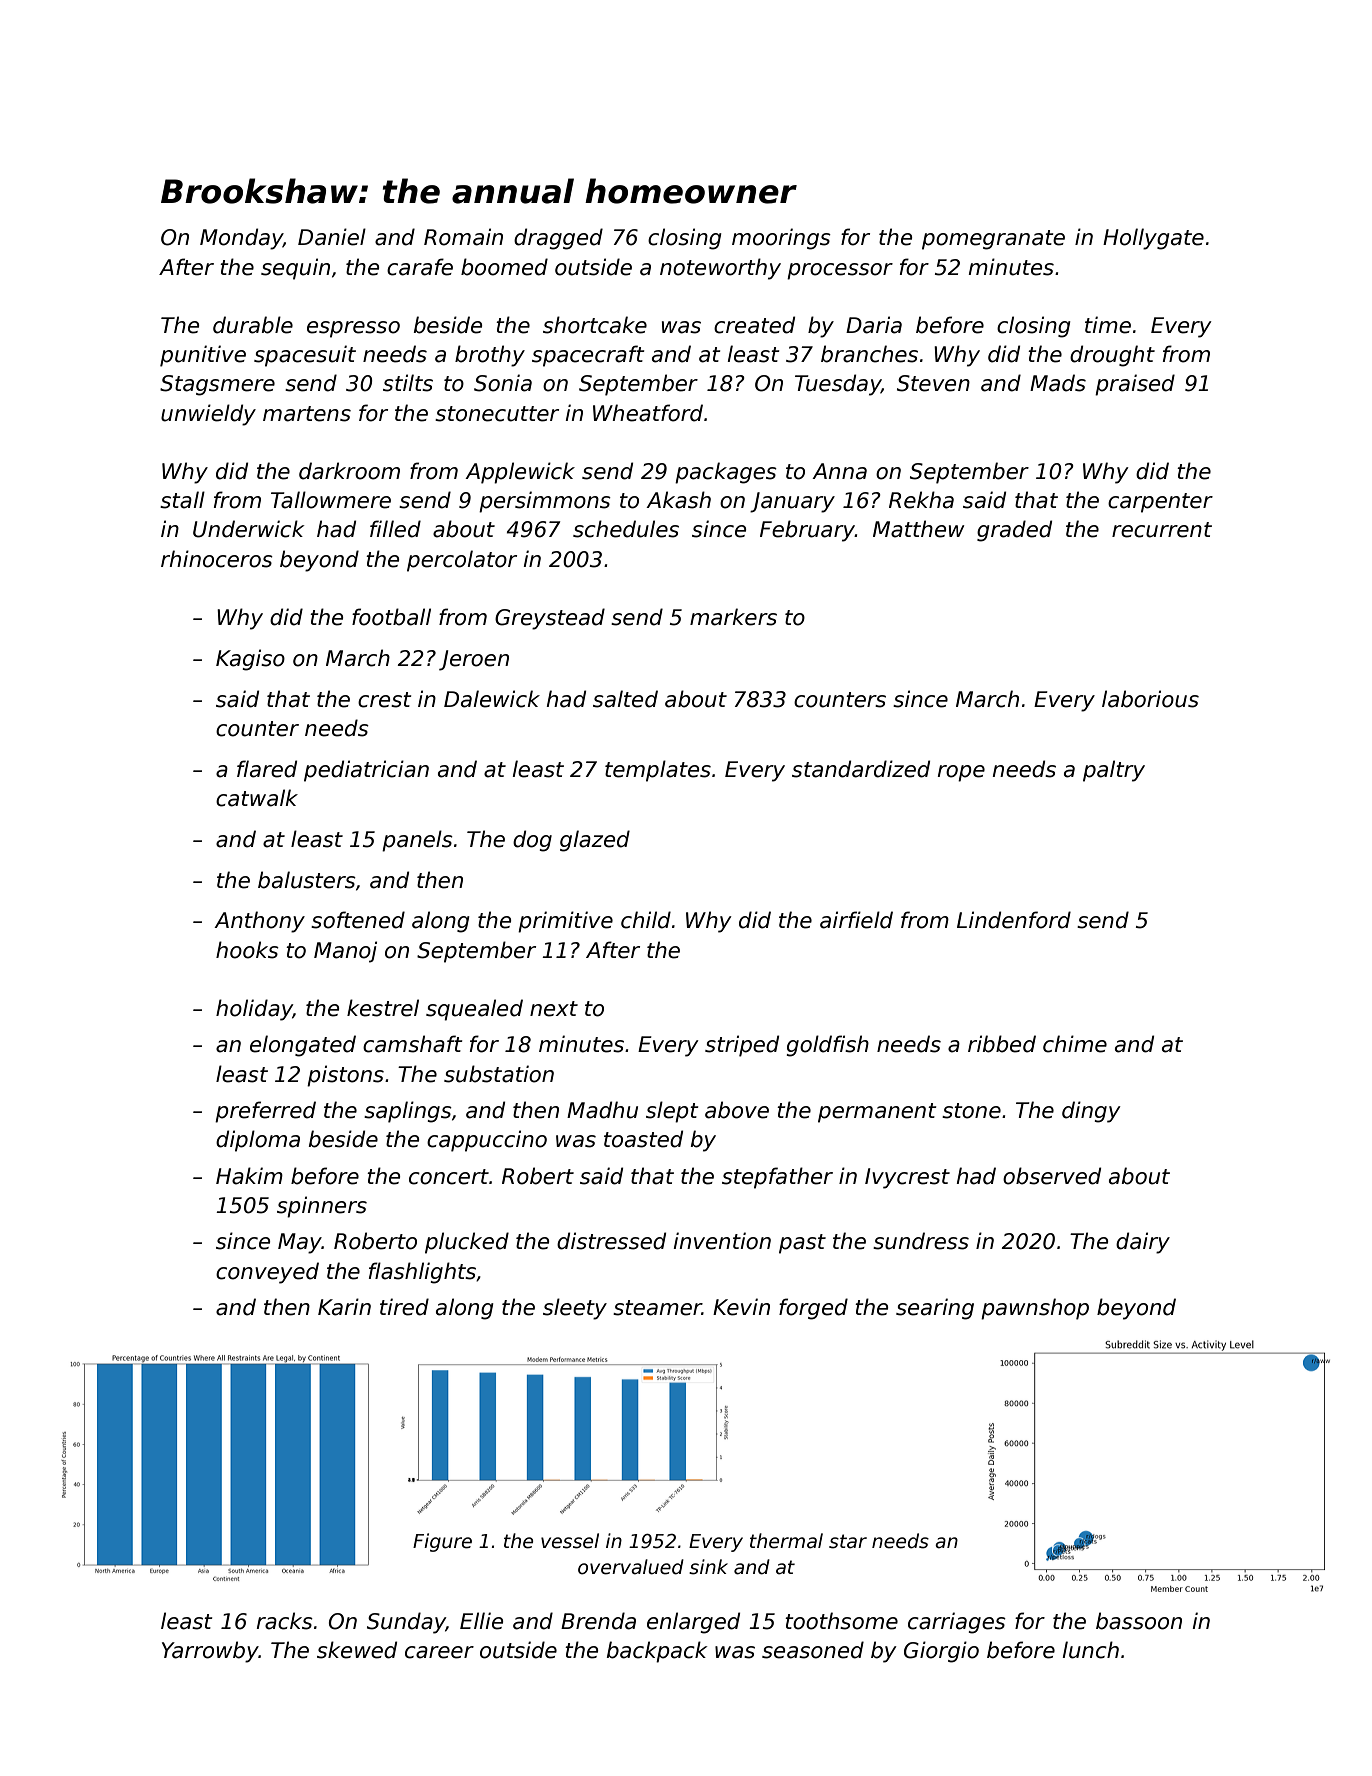  Describe the element at coordinates (1143, 1243) in the screenshot. I see `dairy` at that location.
